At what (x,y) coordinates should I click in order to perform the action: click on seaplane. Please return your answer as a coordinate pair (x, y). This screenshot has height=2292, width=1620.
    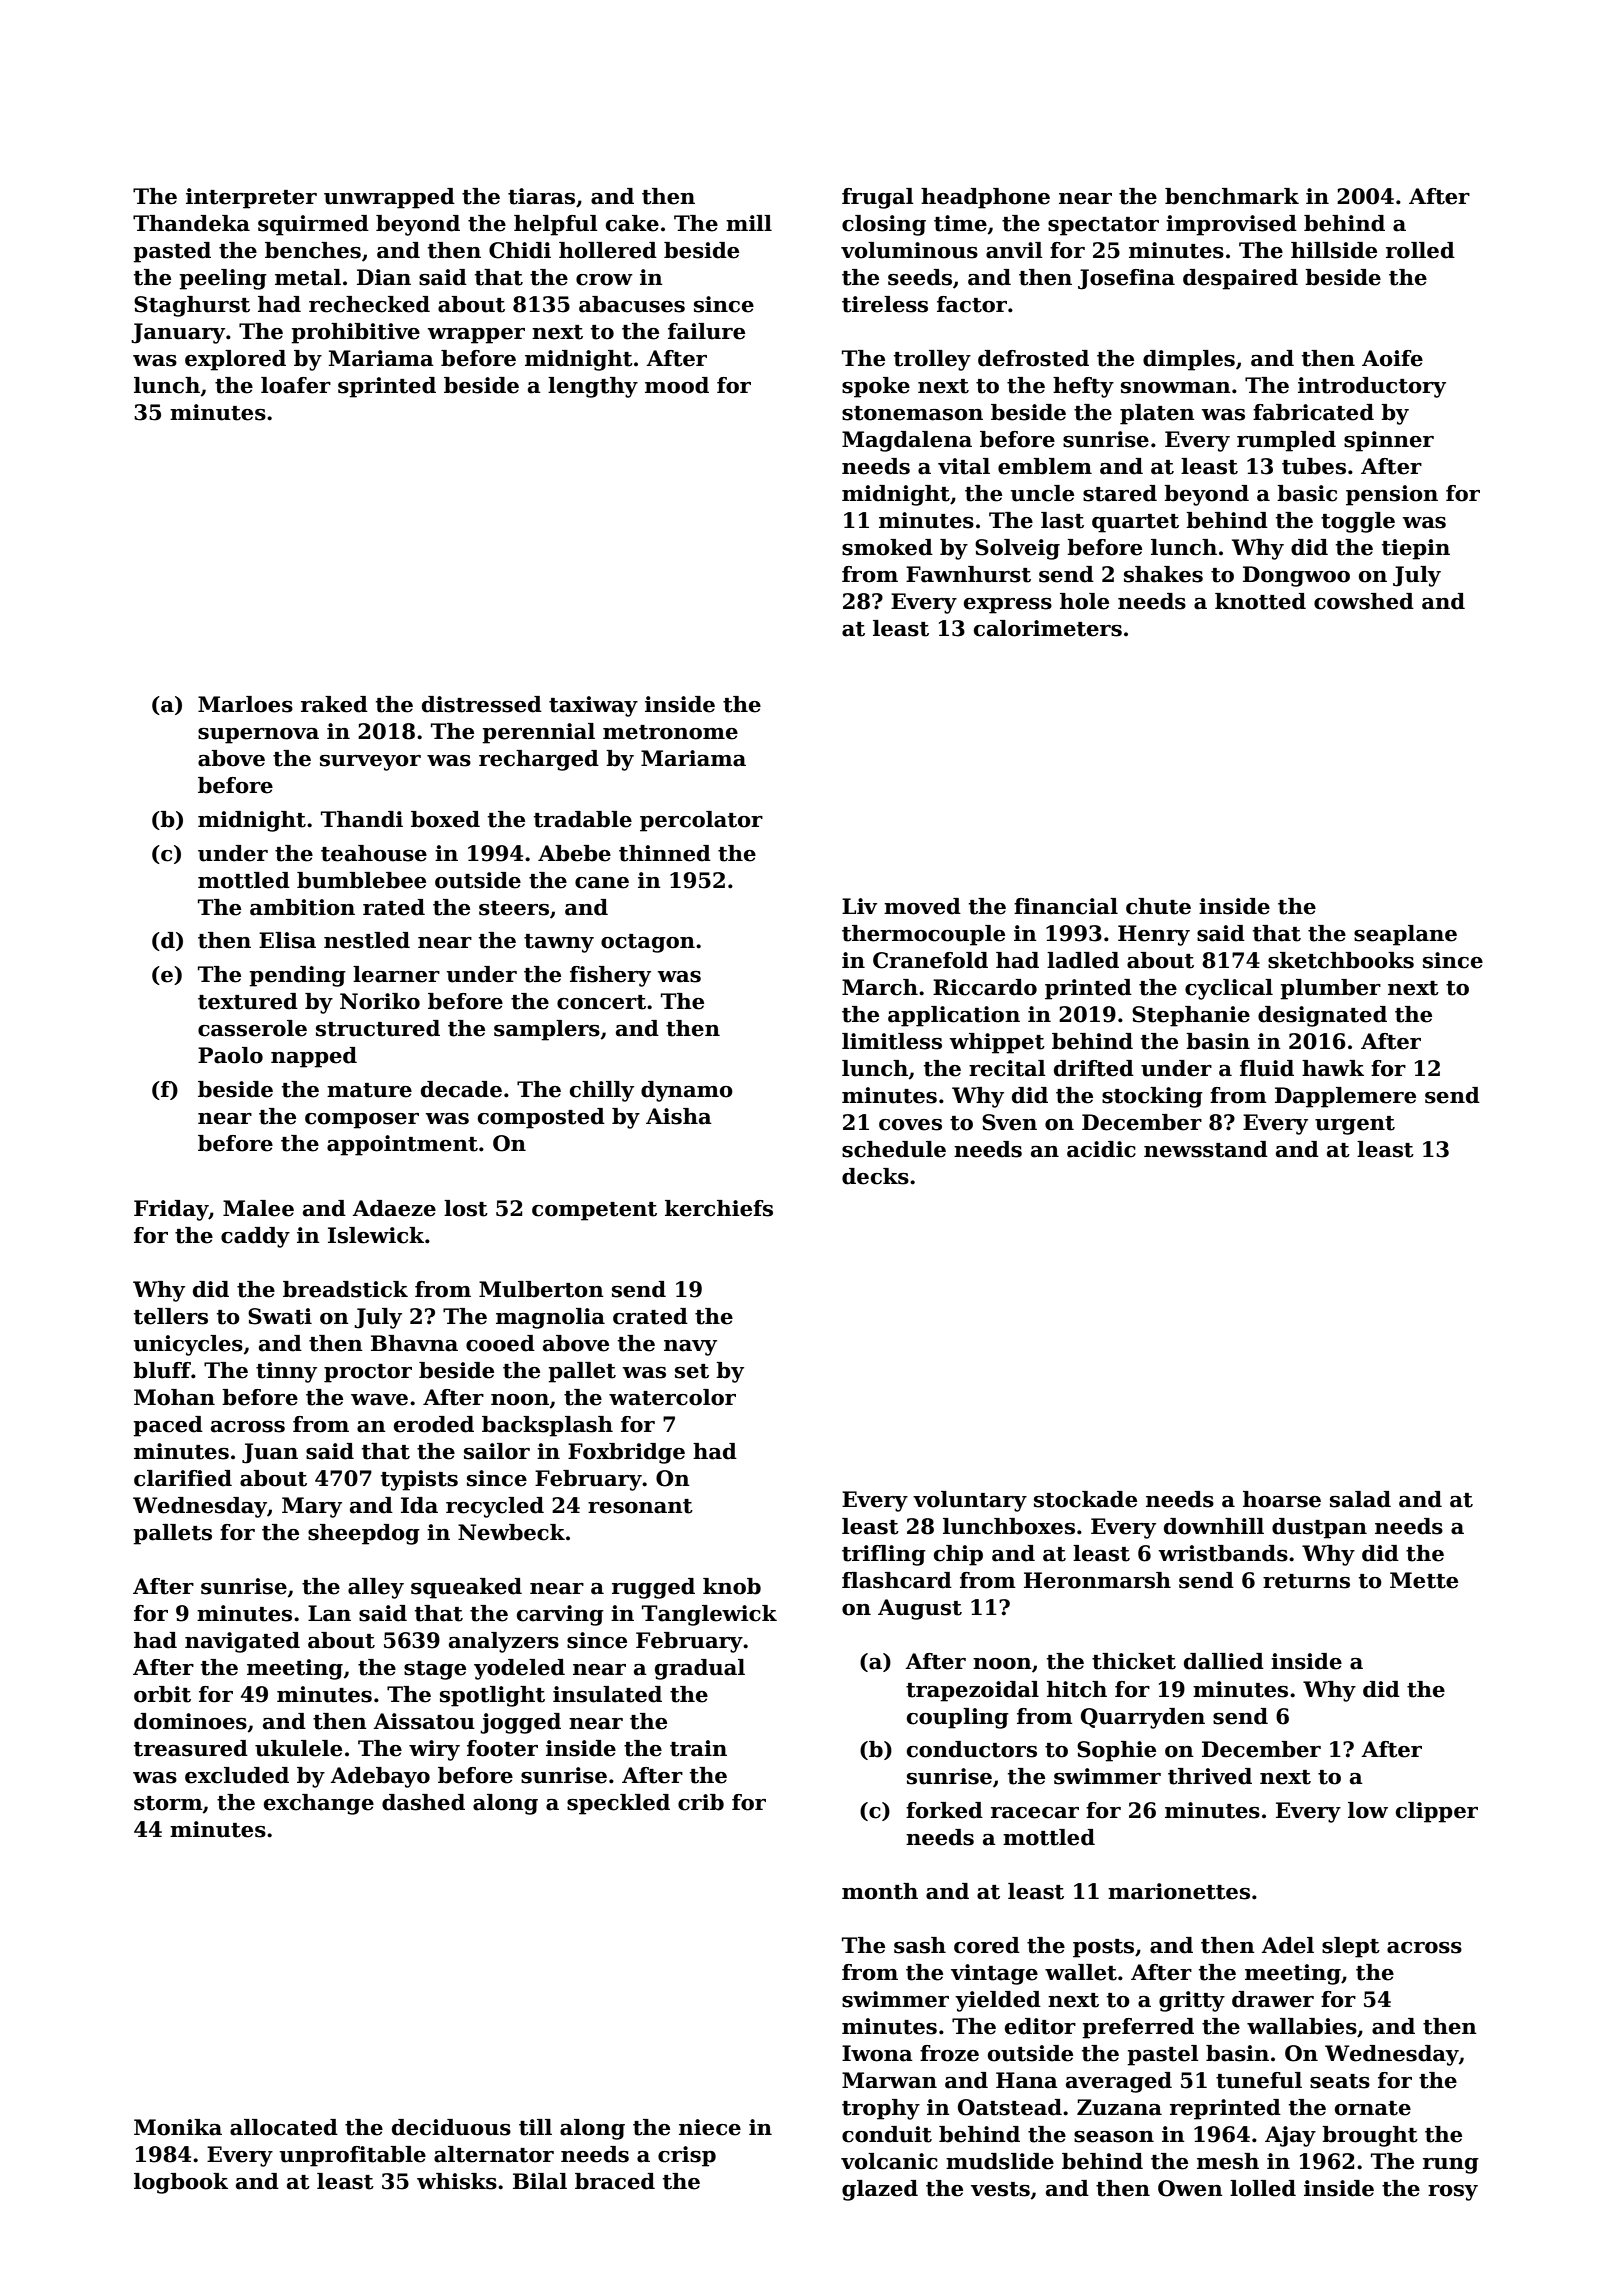
    Looking at the image, I should click on (1405, 935).
